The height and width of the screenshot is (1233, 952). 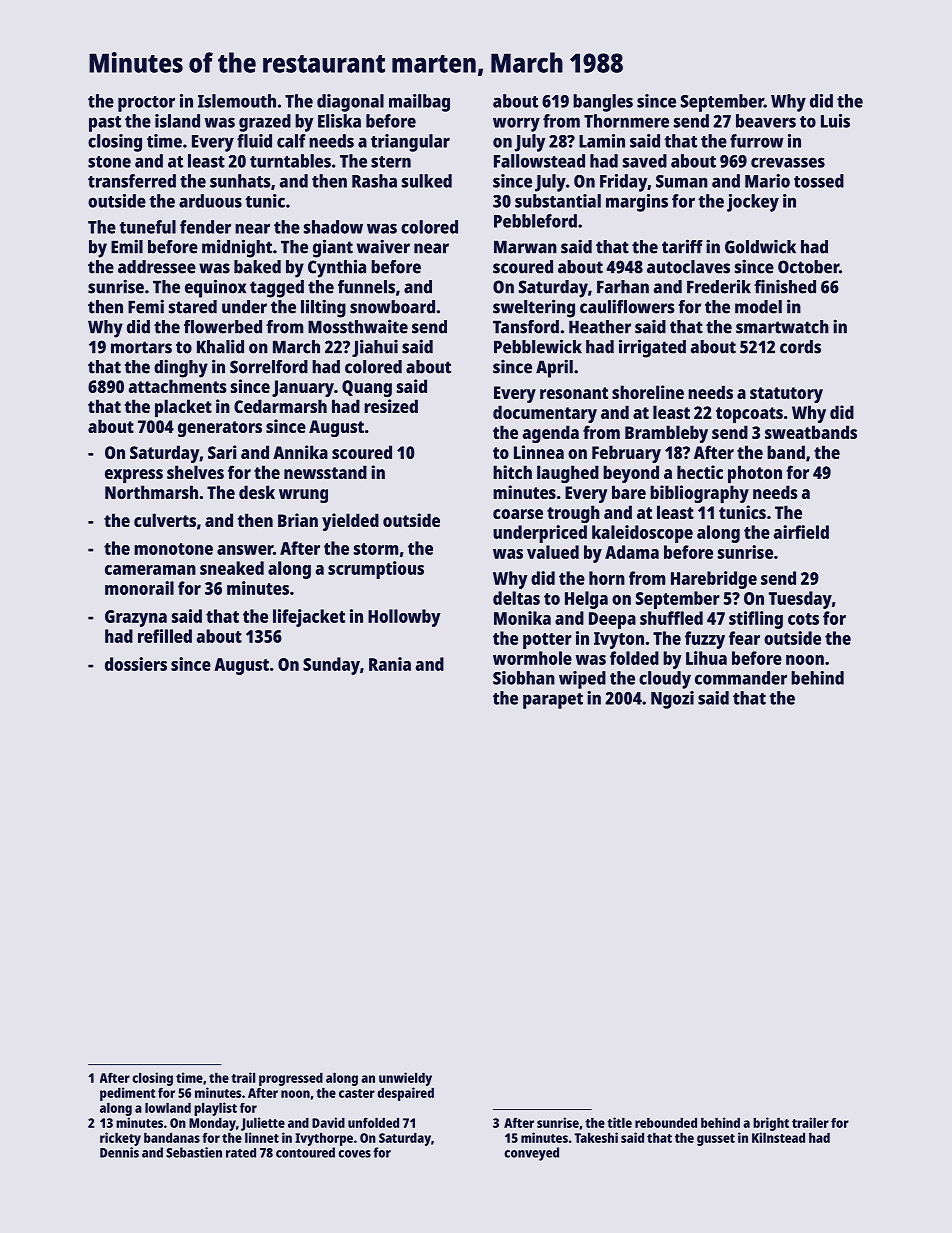 I want to click on turntables, so click(x=290, y=161).
